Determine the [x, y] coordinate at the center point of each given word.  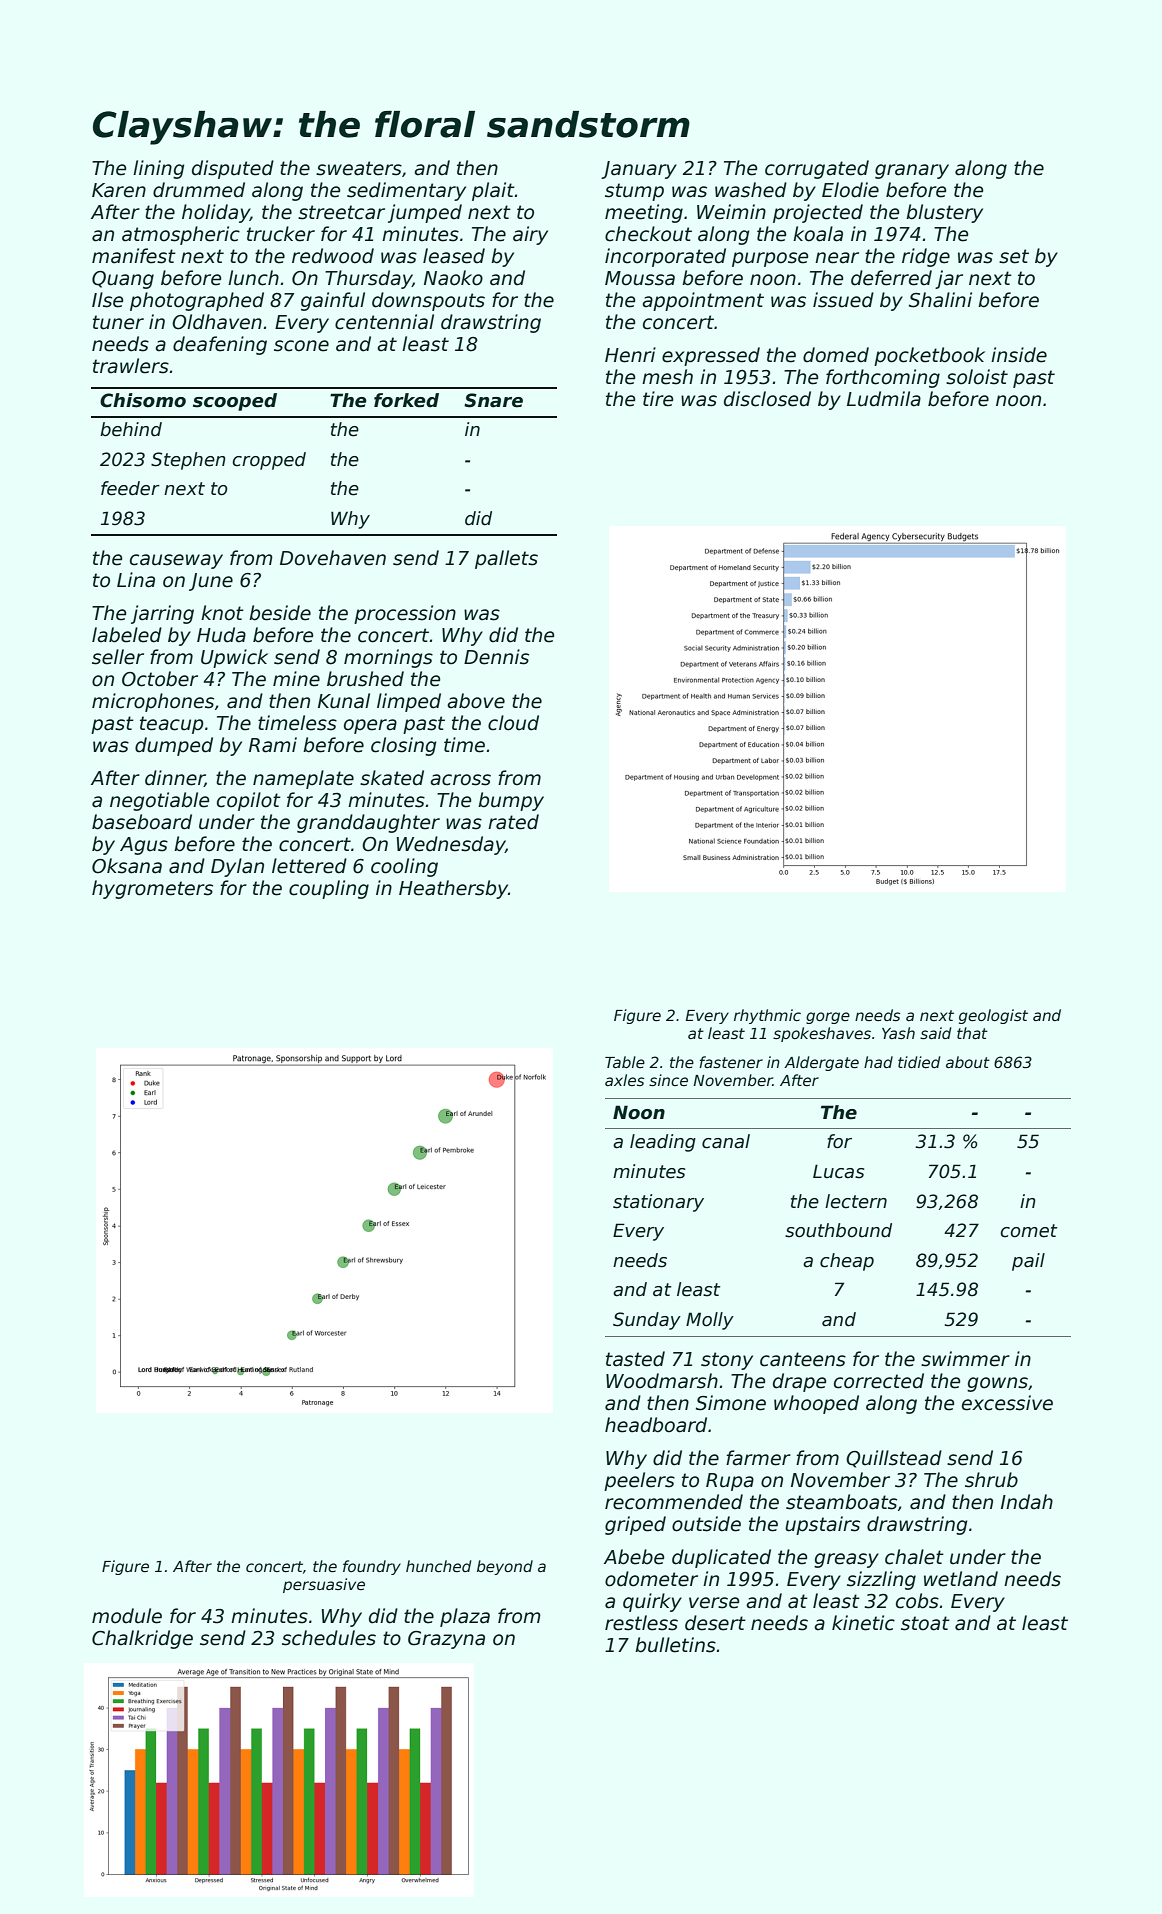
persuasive [324, 1585]
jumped [425, 213]
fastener [731, 1062]
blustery [944, 213]
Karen [119, 190]
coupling [329, 889]
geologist [993, 1016]
